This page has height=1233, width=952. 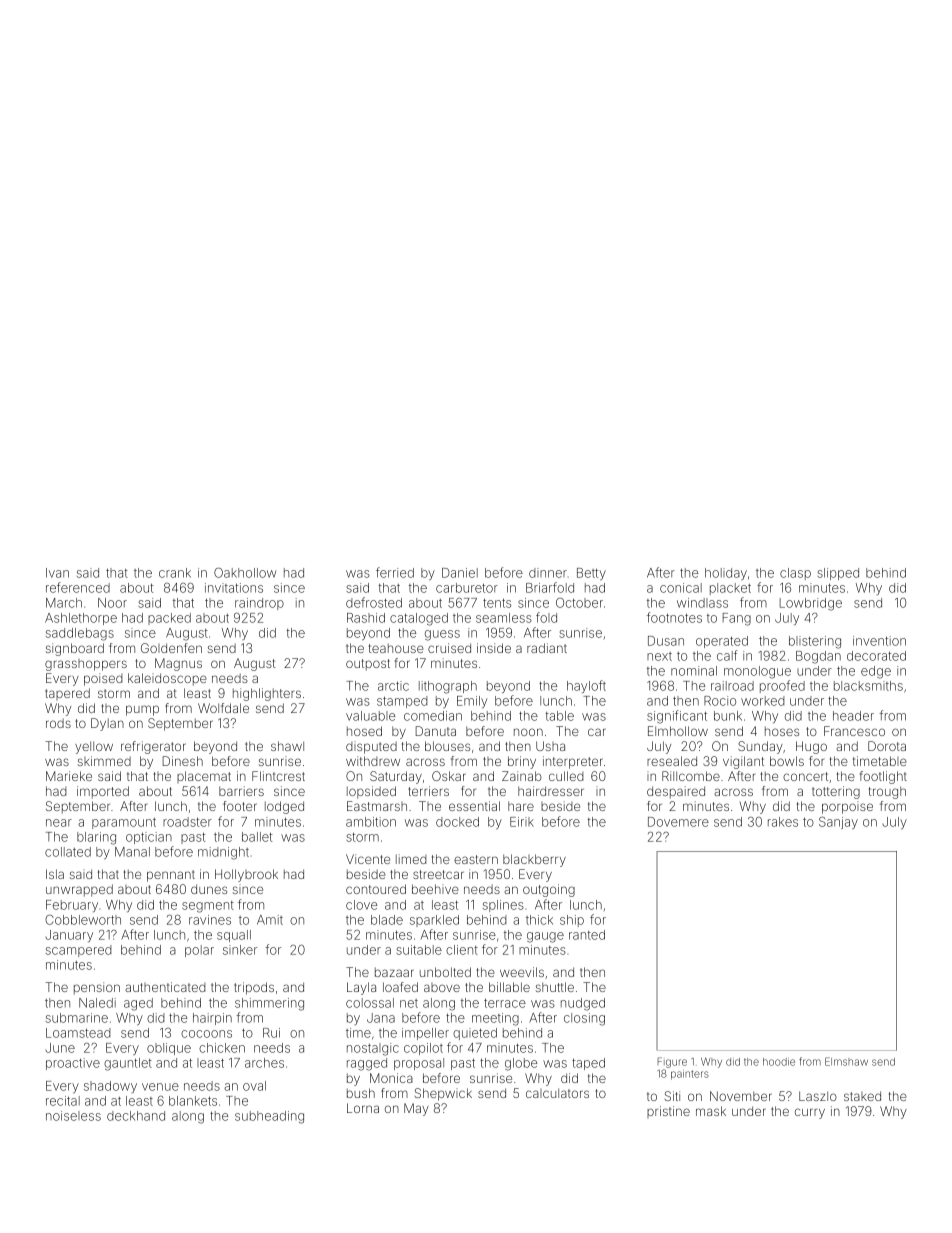 I want to click on deckhand, so click(x=136, y=1116).
